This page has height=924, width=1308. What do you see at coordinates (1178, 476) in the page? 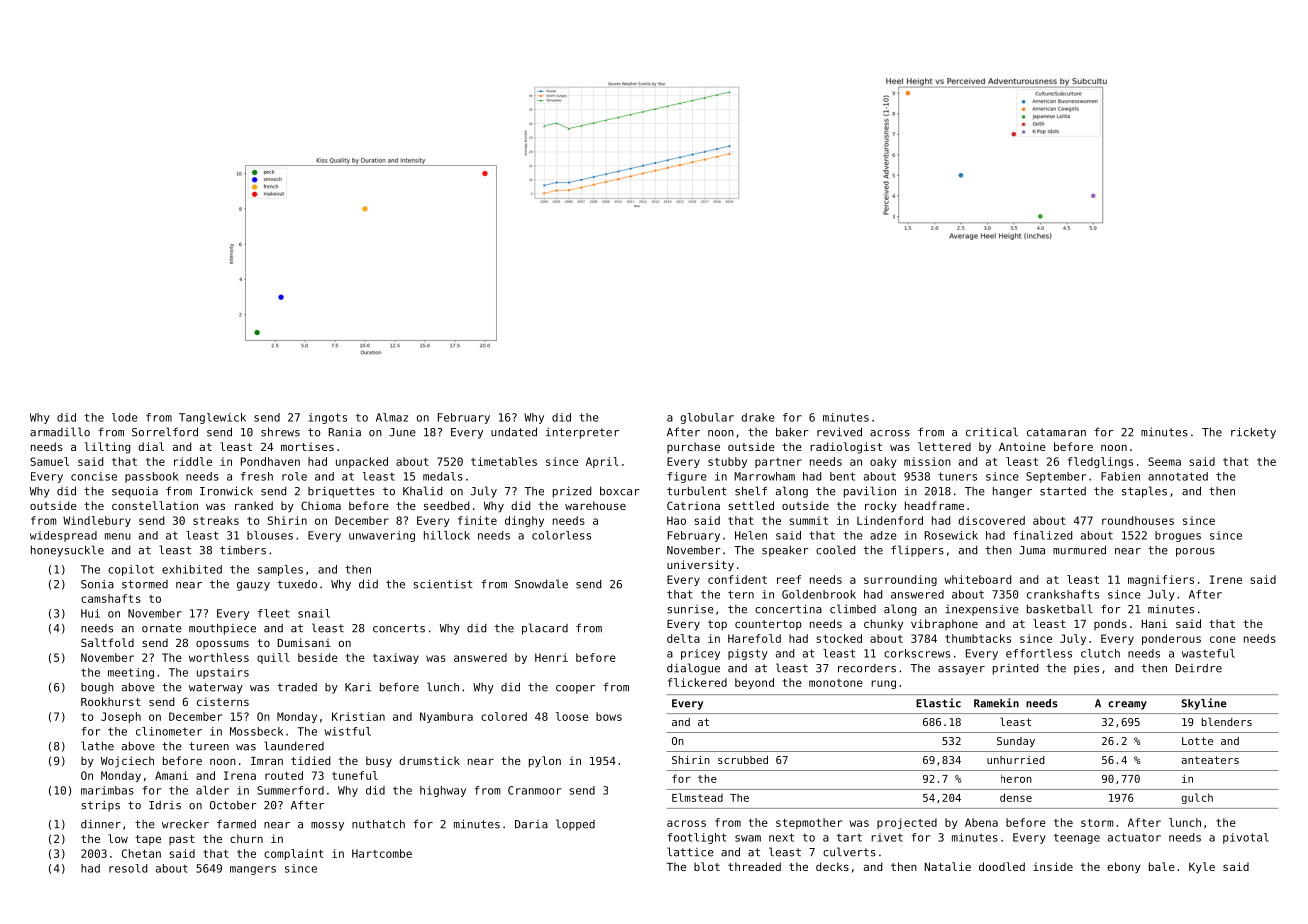
I see `annotated` at bounding box center [1178, 476].
